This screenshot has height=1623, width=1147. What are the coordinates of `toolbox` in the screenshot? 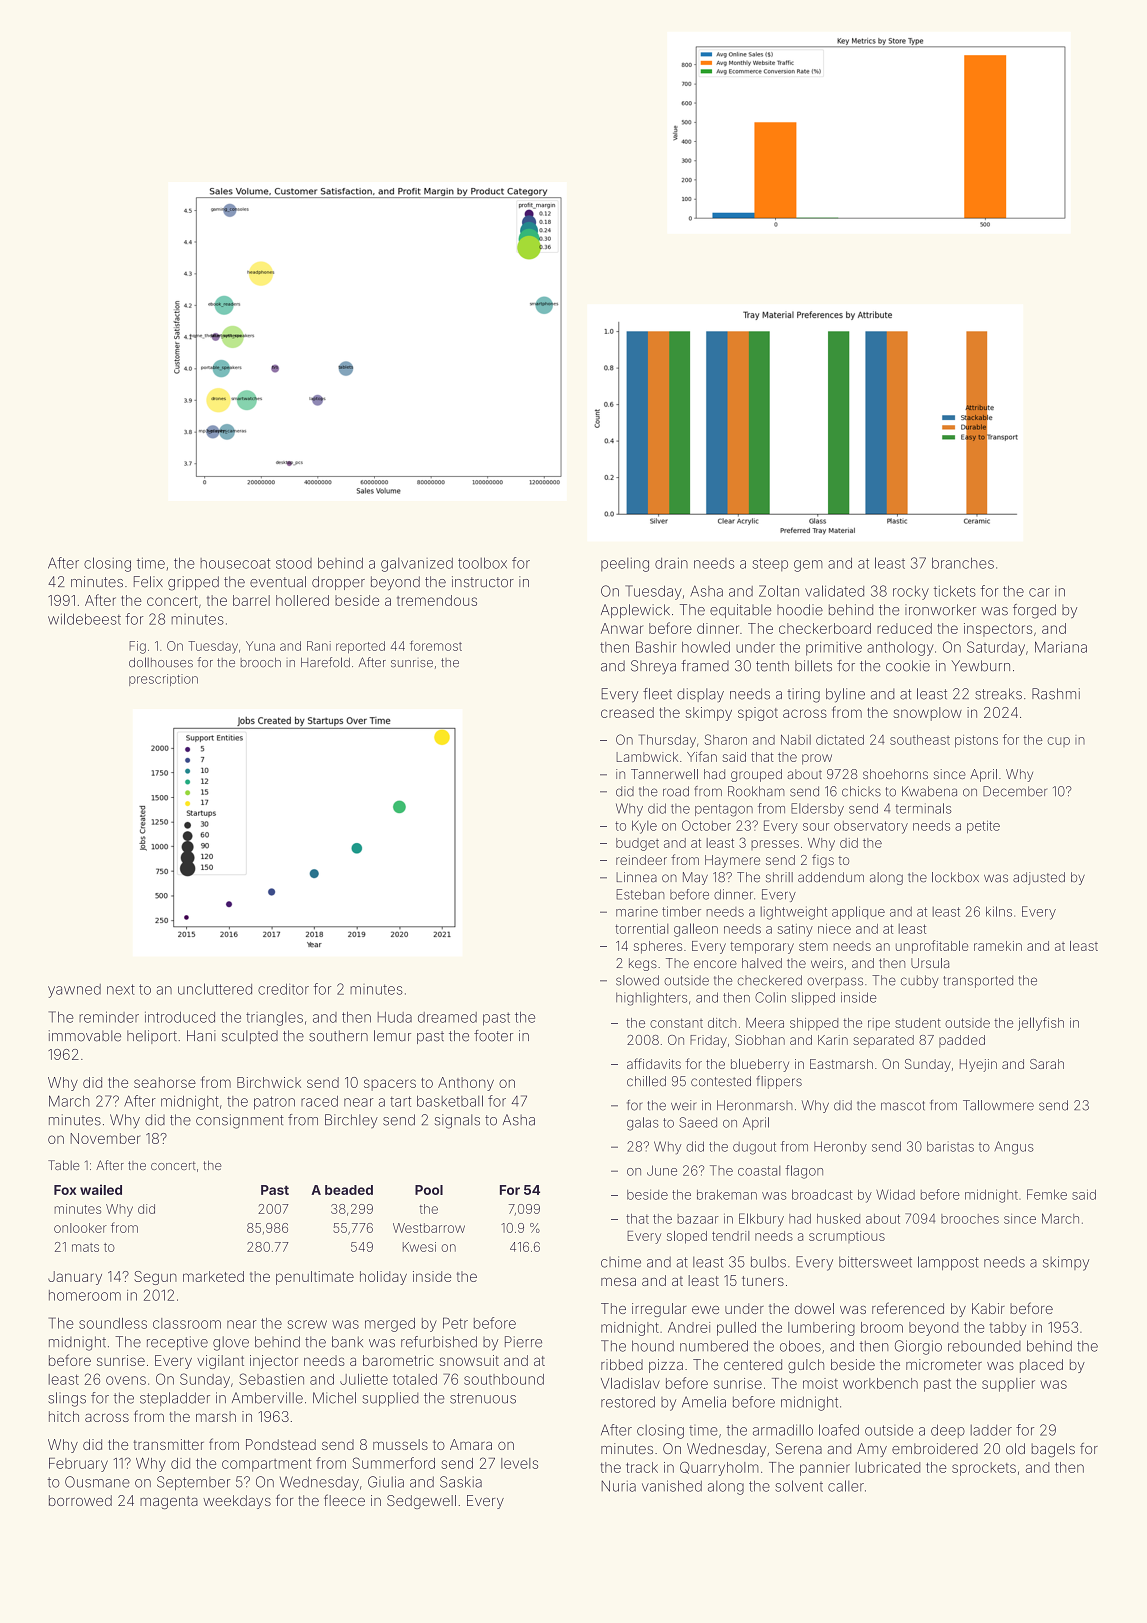 It's located at (482, 563).
